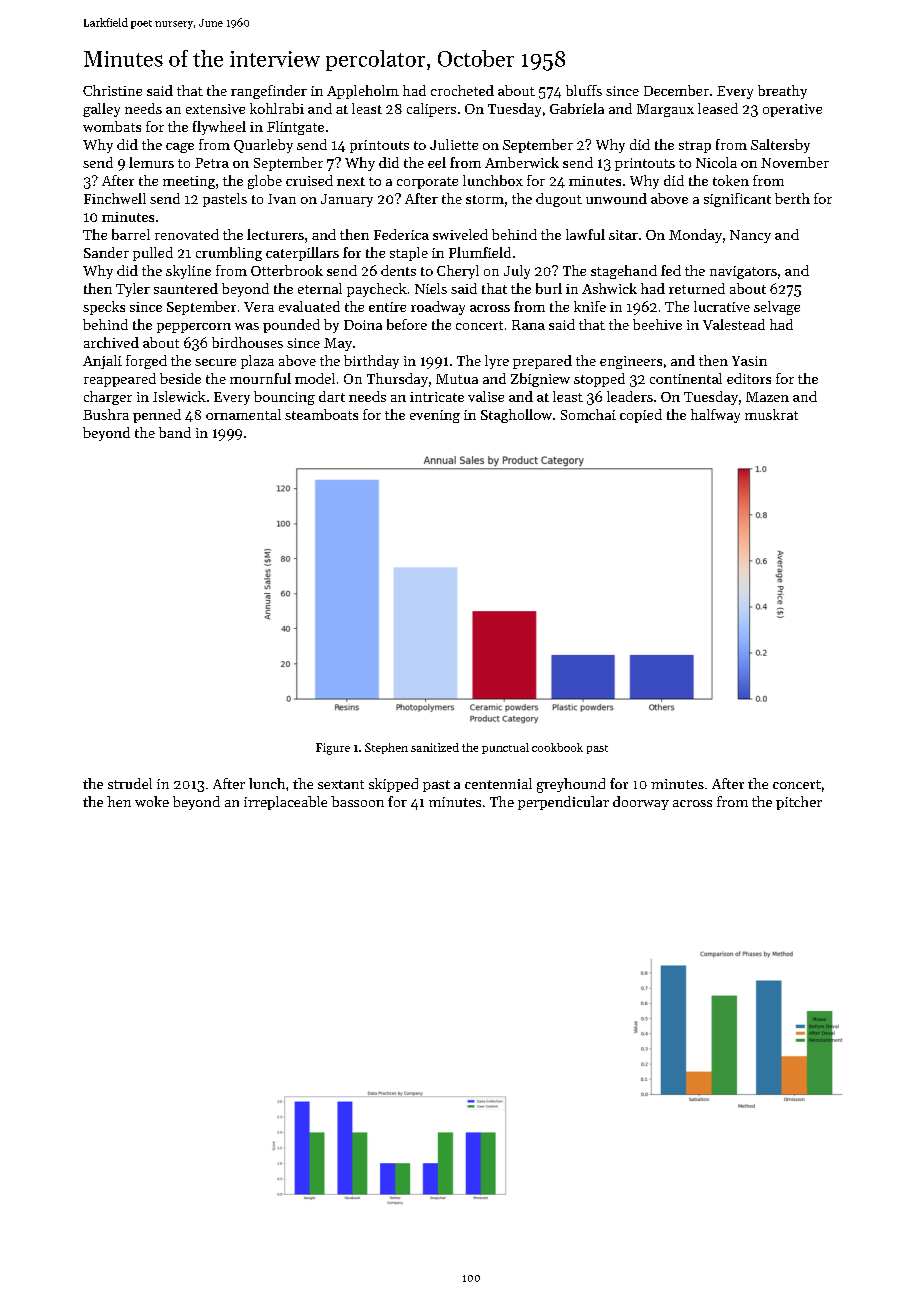 Image resolution: width=924 pixels, height=1308 pixels. Describe the element at coordinates (549, 288) in the screenshot. I see `burl` at that location.
